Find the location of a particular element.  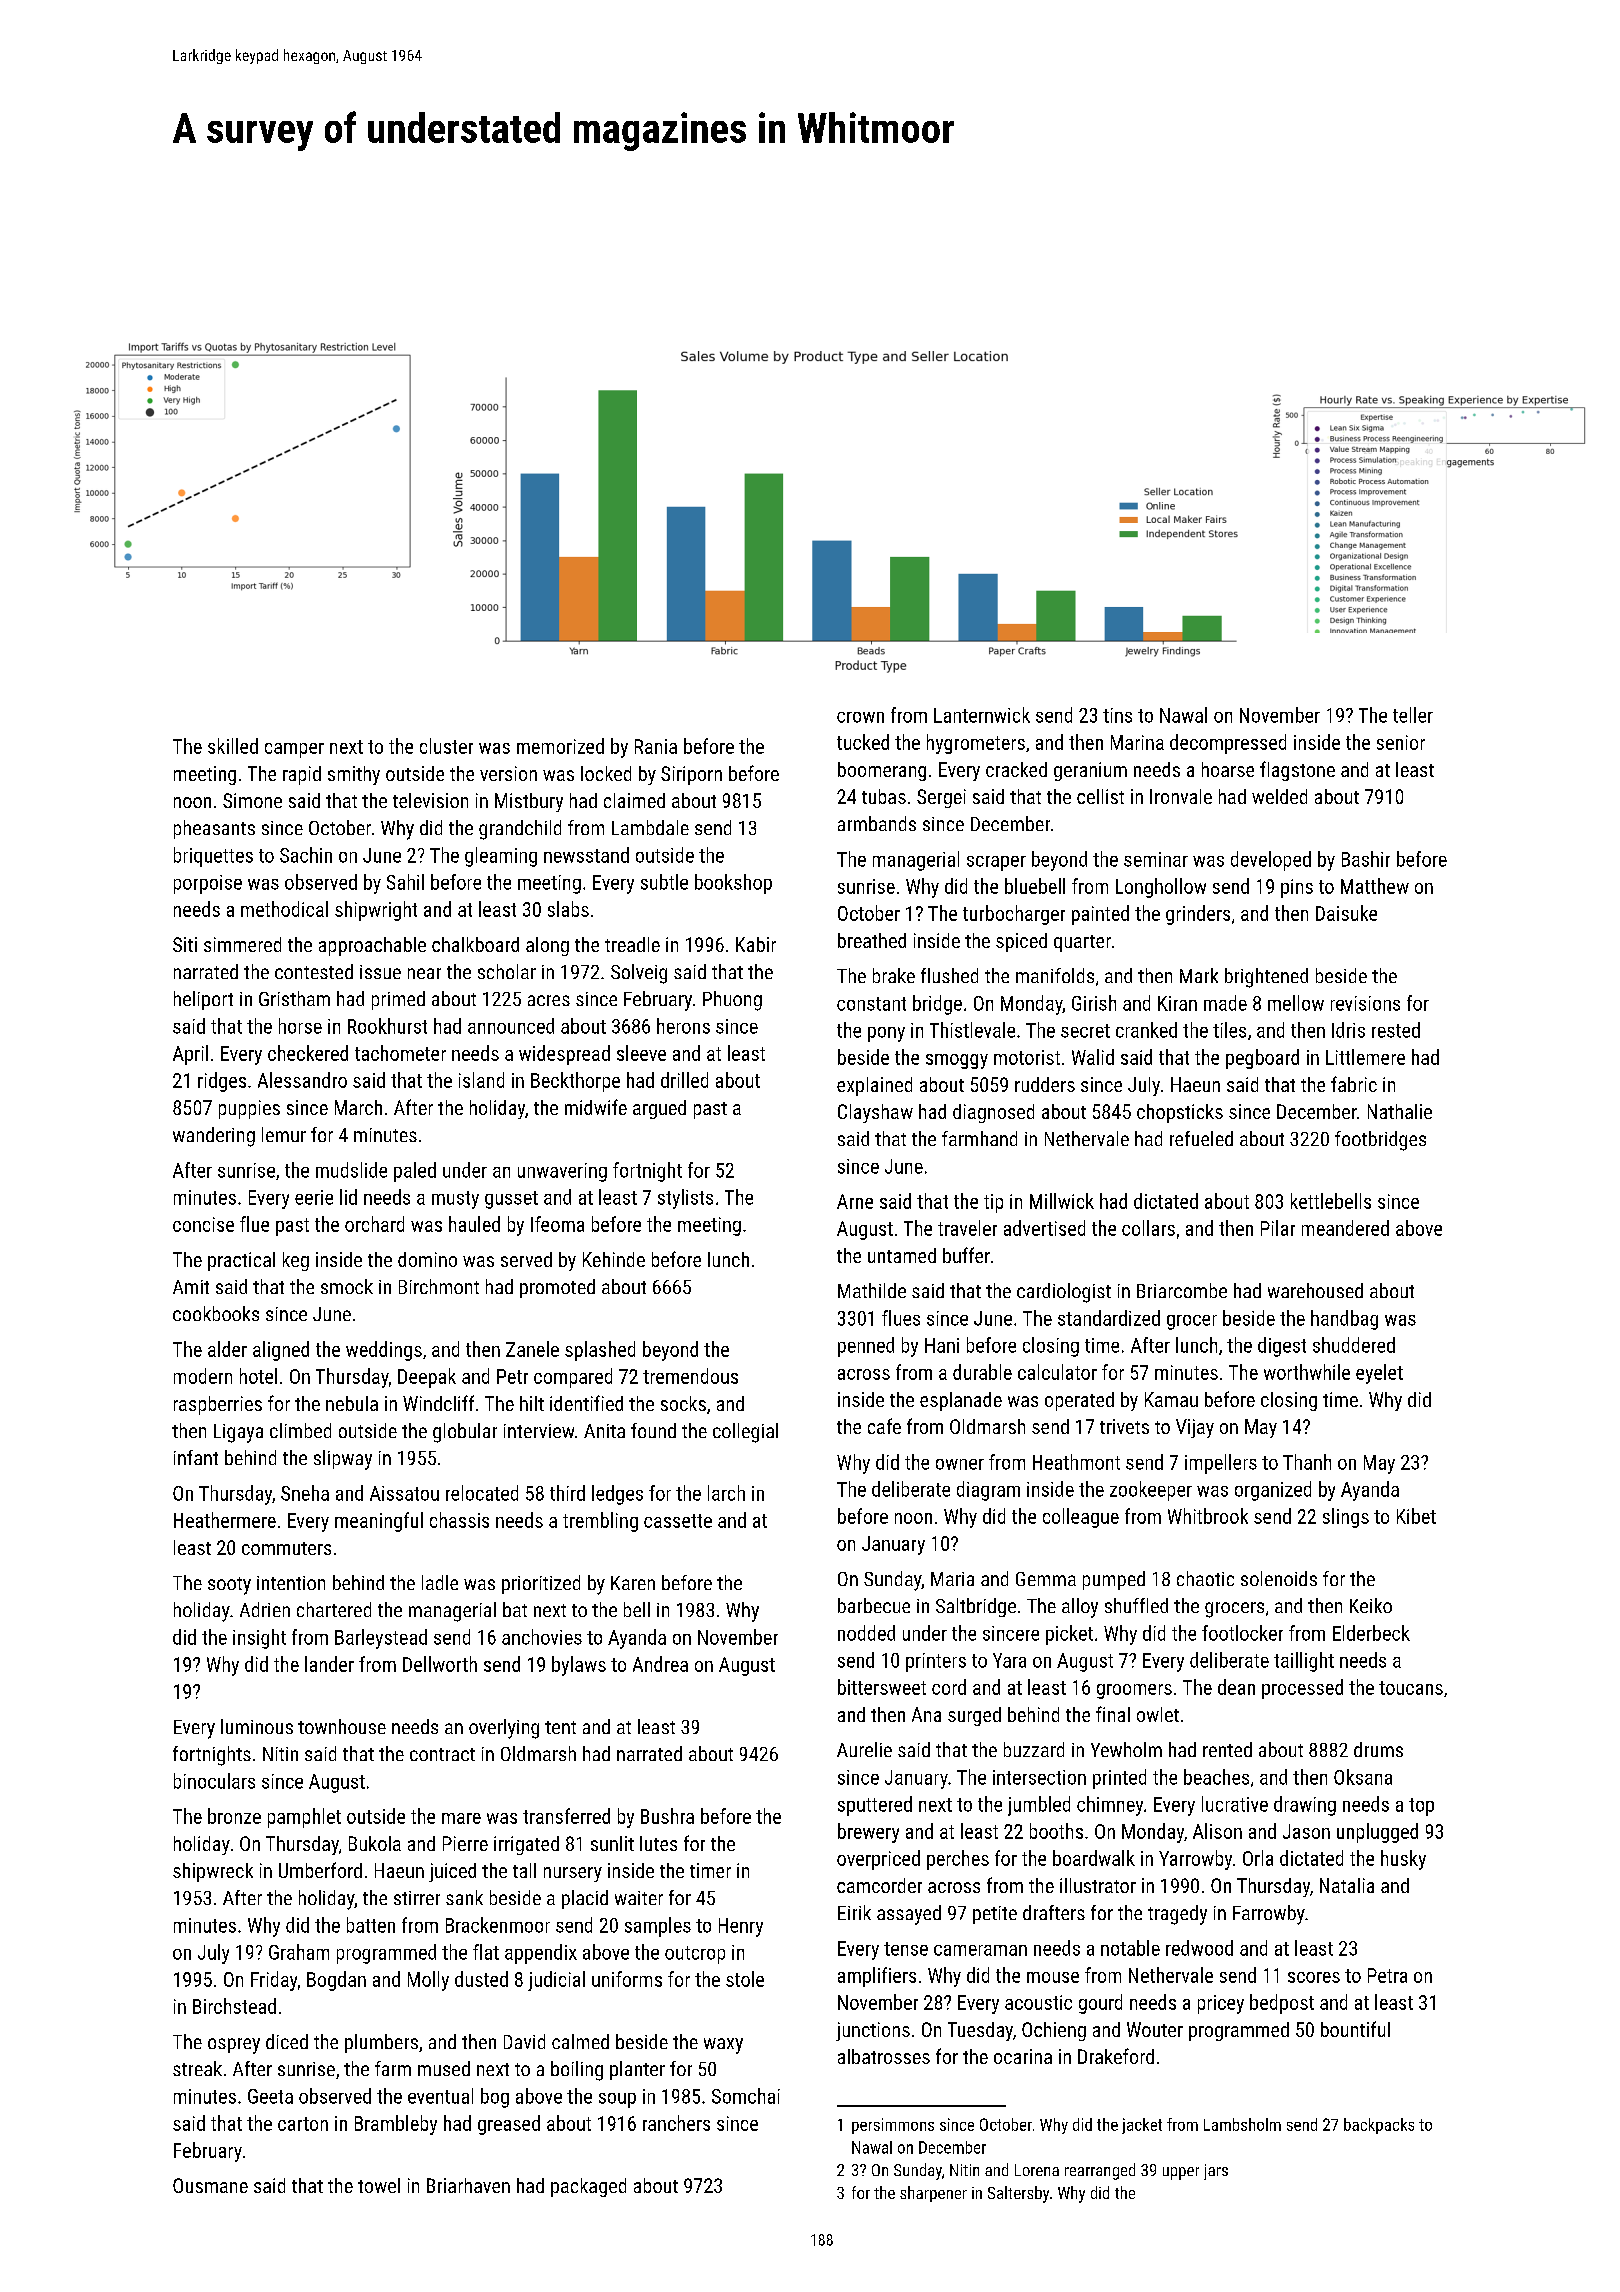

meaningful is located at coordinates (379, 1522).
